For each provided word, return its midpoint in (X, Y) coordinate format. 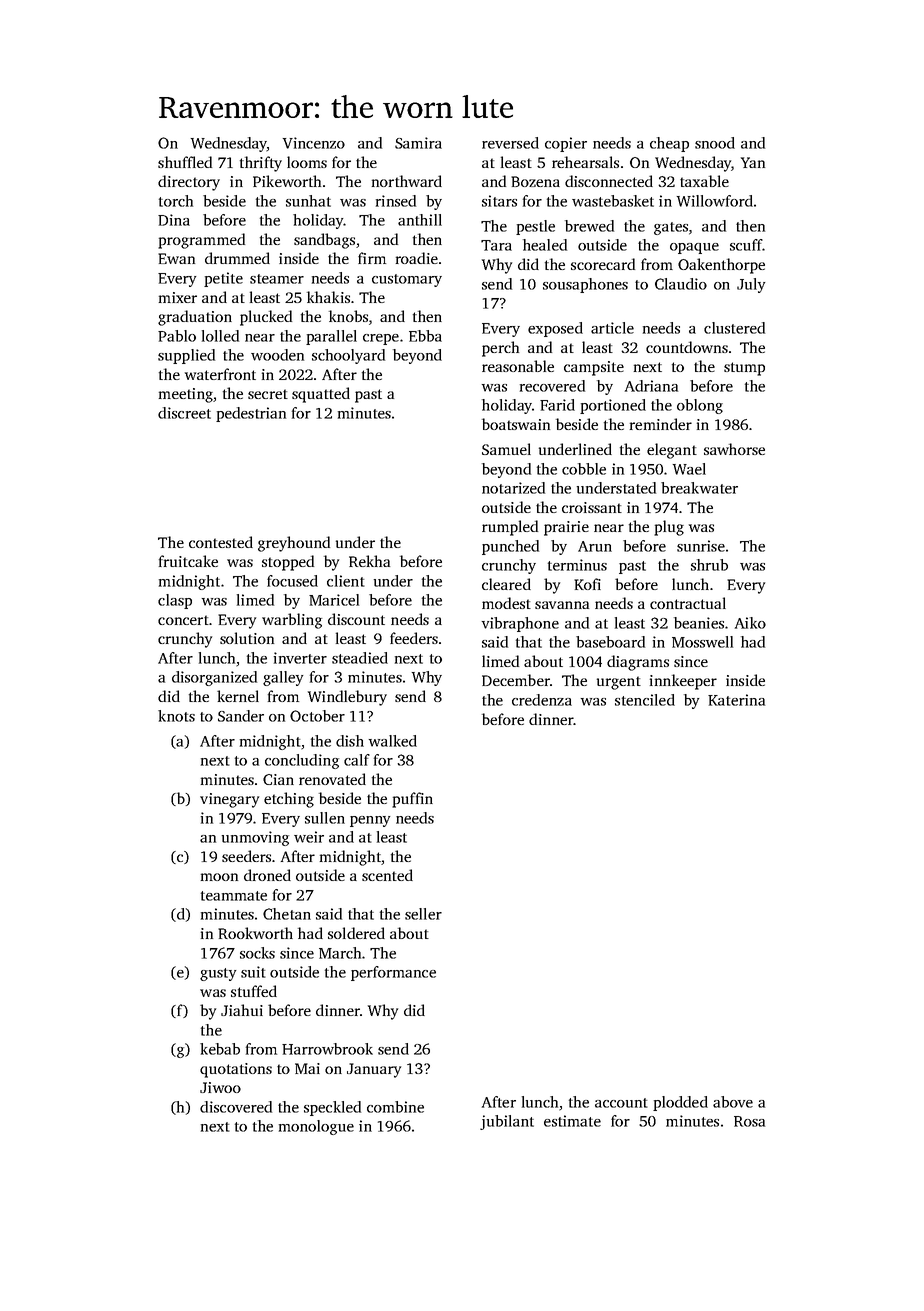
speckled (332, 1108)
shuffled (185, 162)
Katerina (736, 700)
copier (566, 144)
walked (393, 741)
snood (715, 143)
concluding (302, 761)
